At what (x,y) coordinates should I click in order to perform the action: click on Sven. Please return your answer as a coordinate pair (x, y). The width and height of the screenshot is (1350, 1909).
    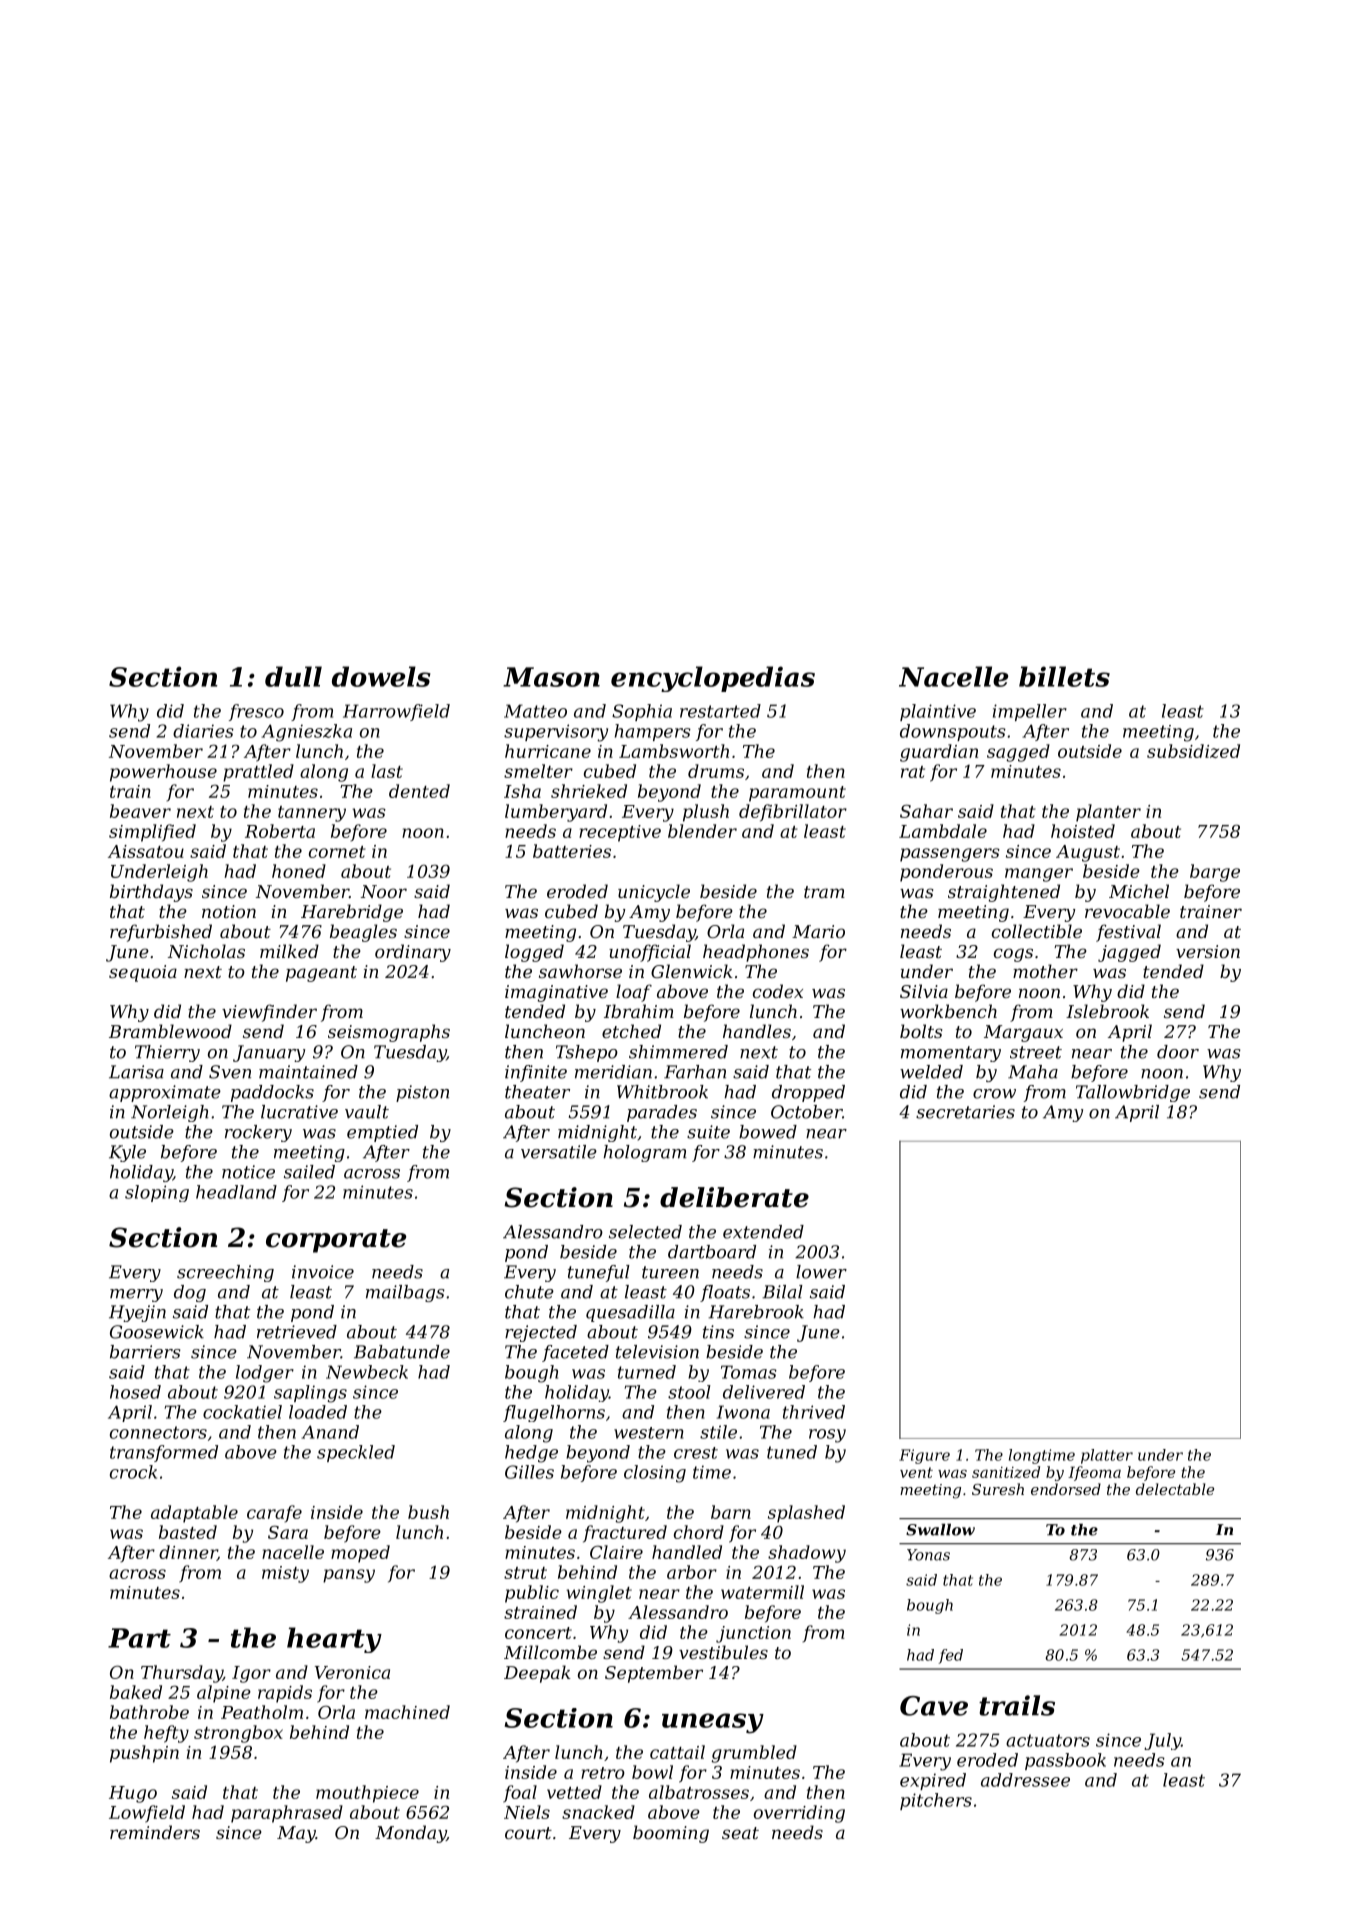
    Looking at the image, I should click on (230, 1072).
